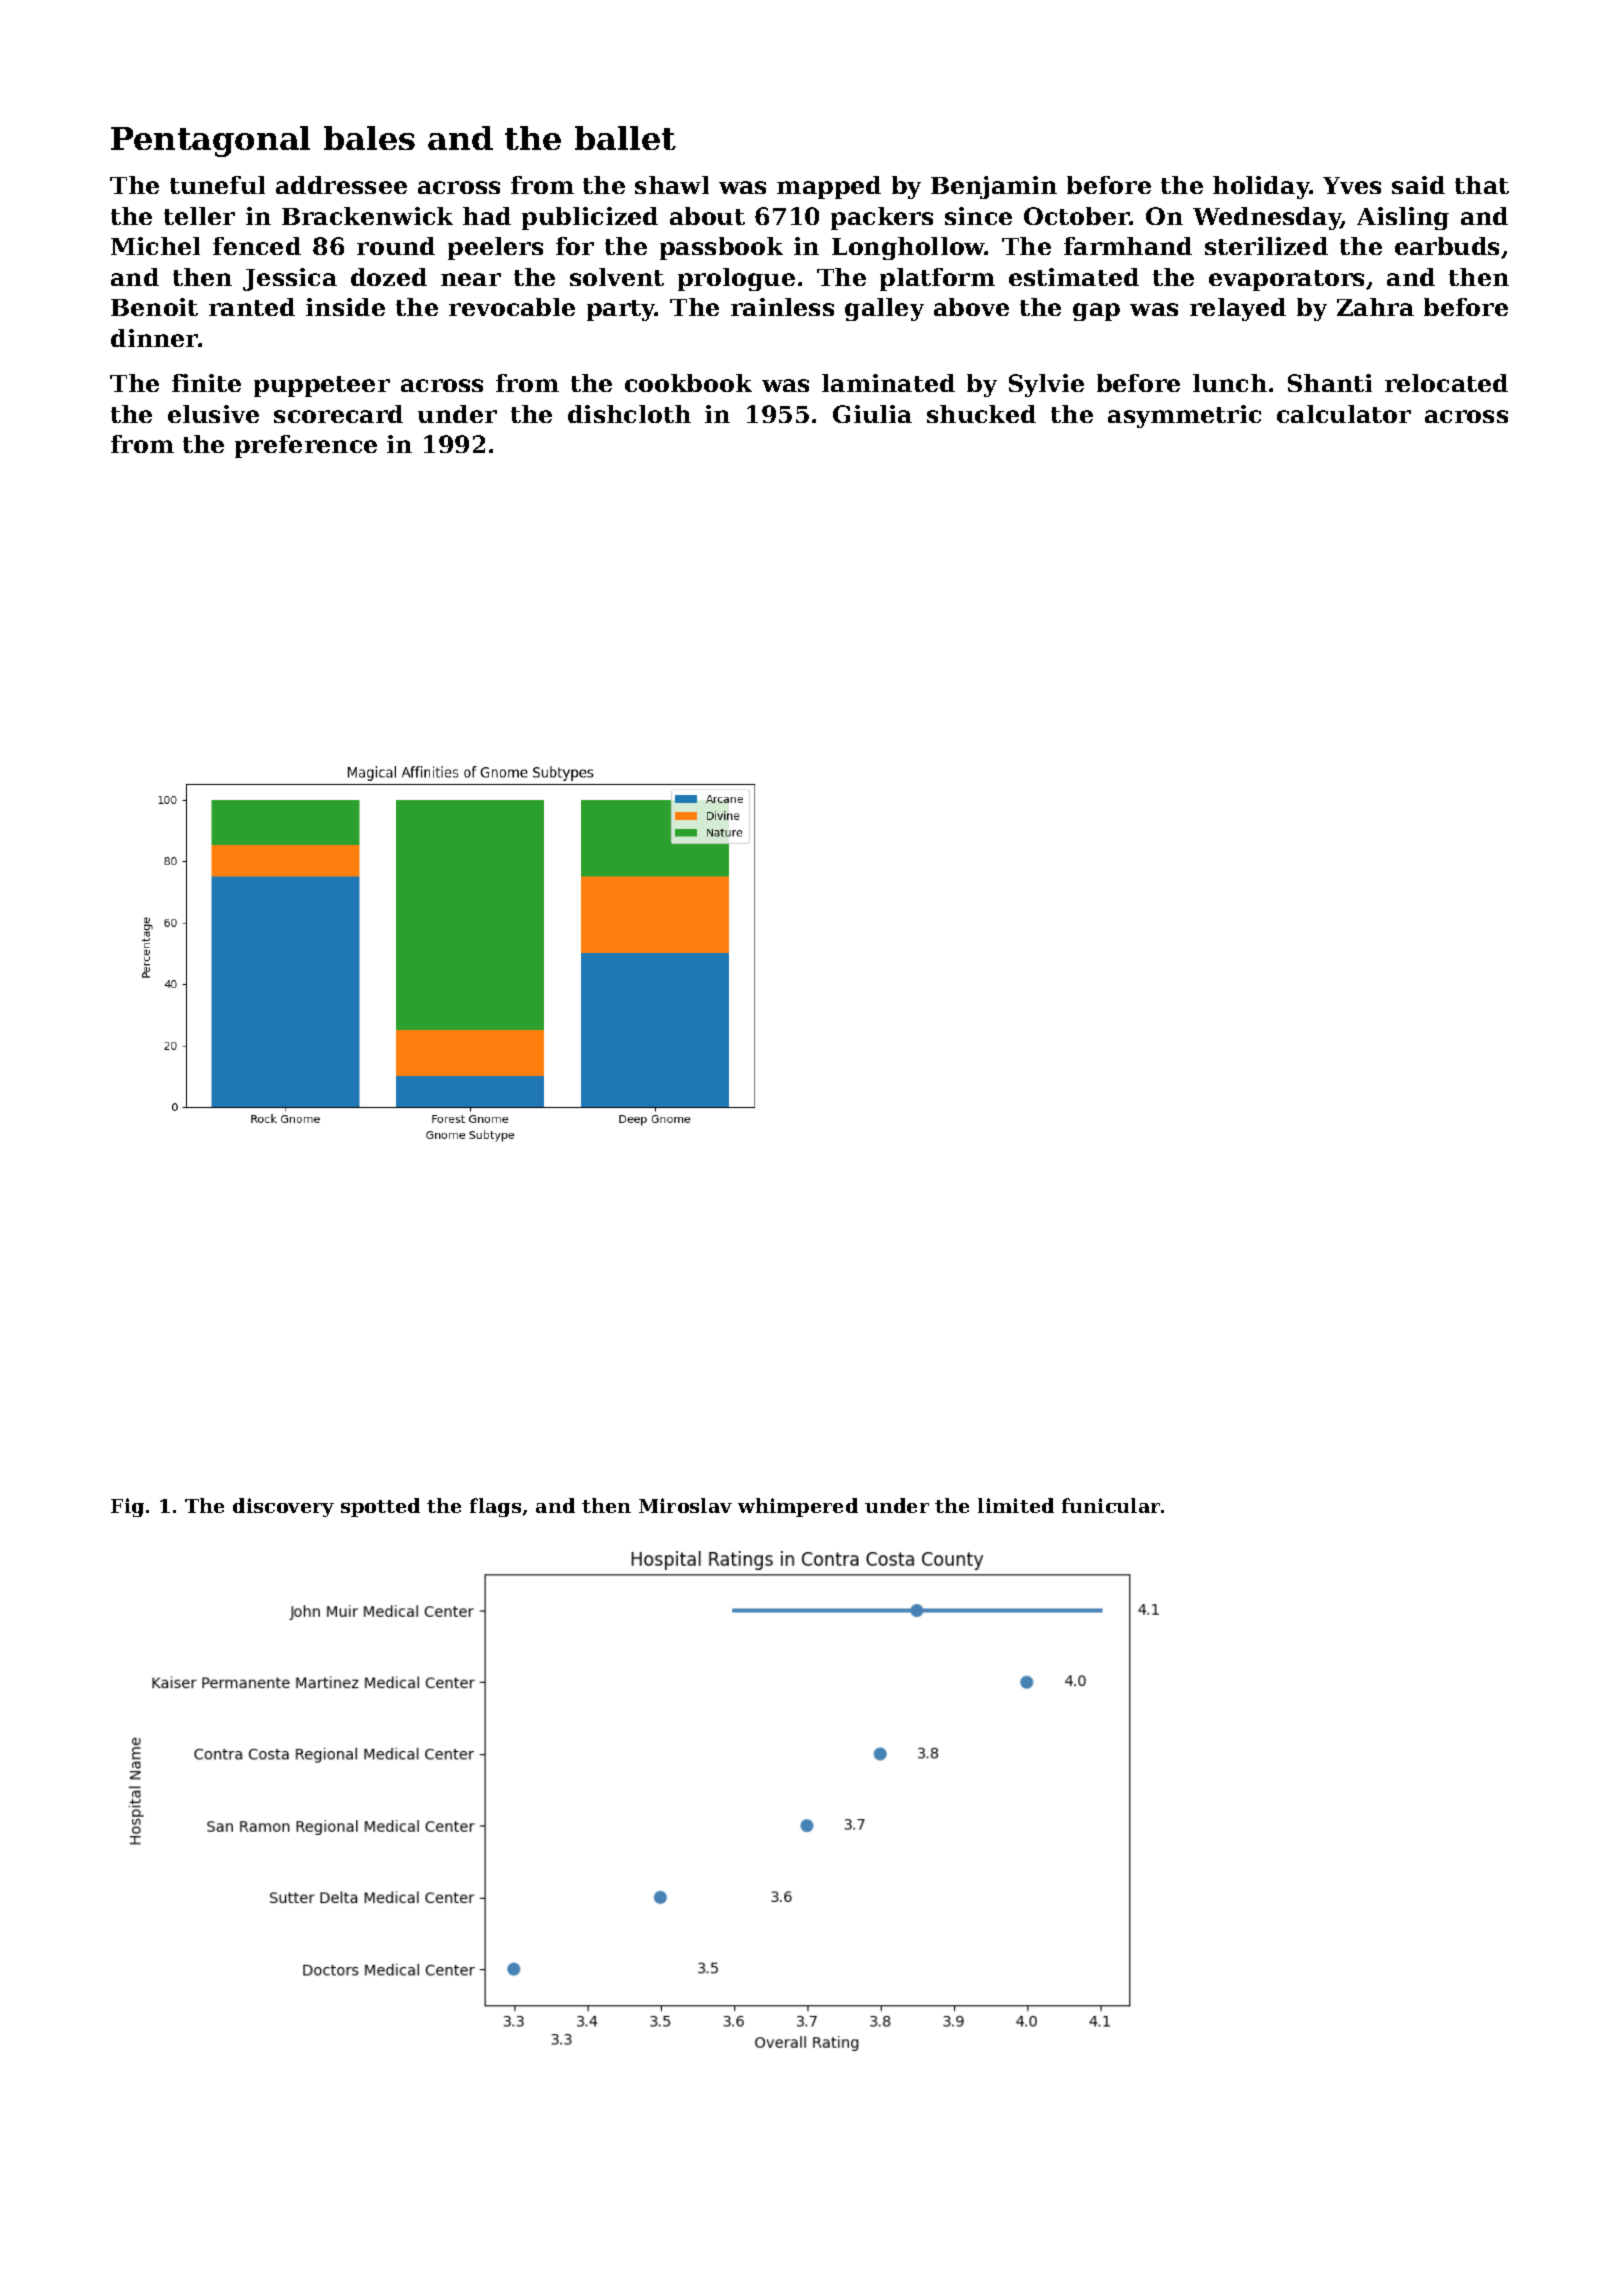 The image size is (1620, 2292). Describe the element at coordinates (306, 446) in the image. I see `preference` at that location.
